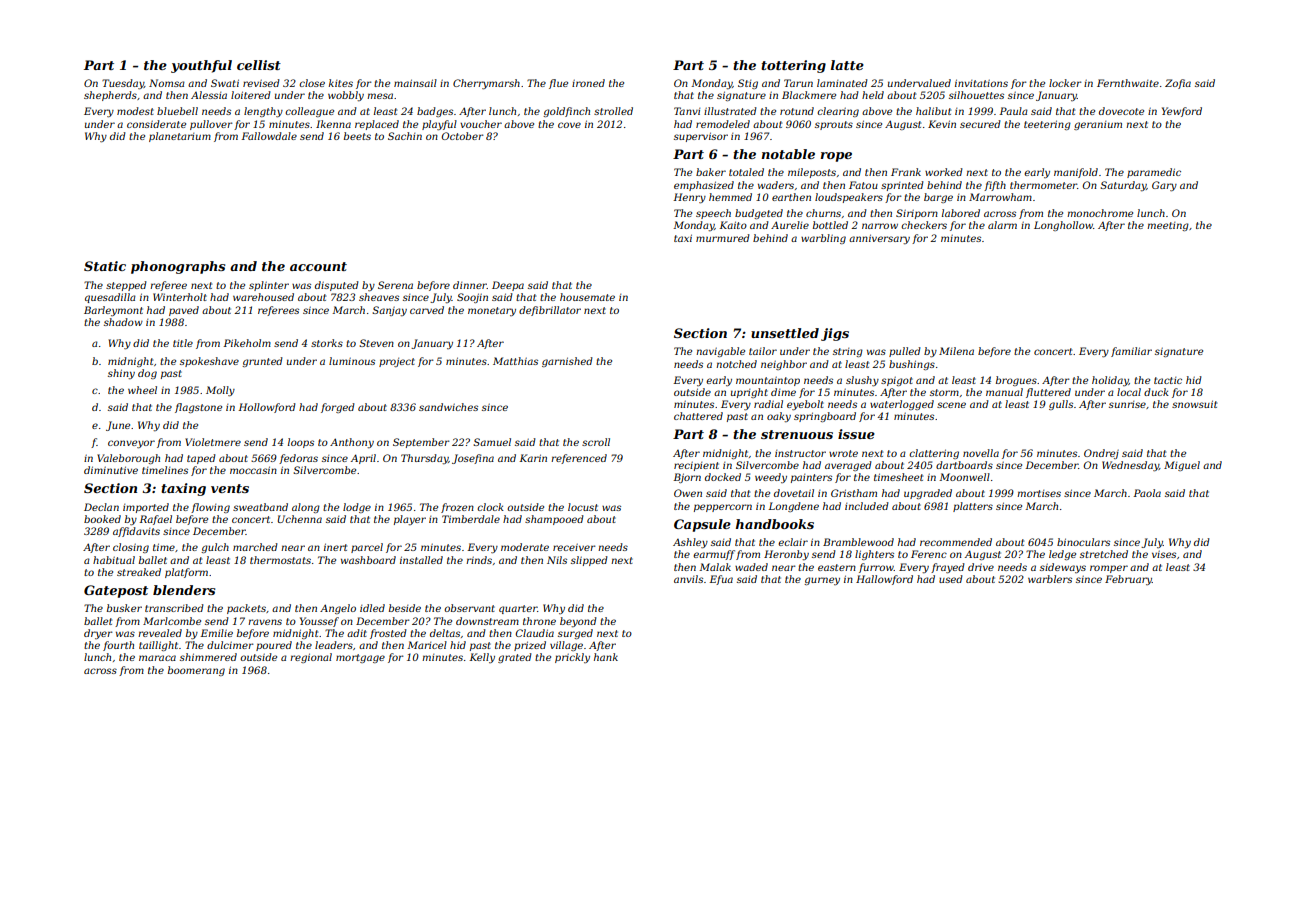 This screenshot has height=924, width=1308. Describe the element at coordinates (201, 66) in the screenshot. I see `youthful` at that location.
